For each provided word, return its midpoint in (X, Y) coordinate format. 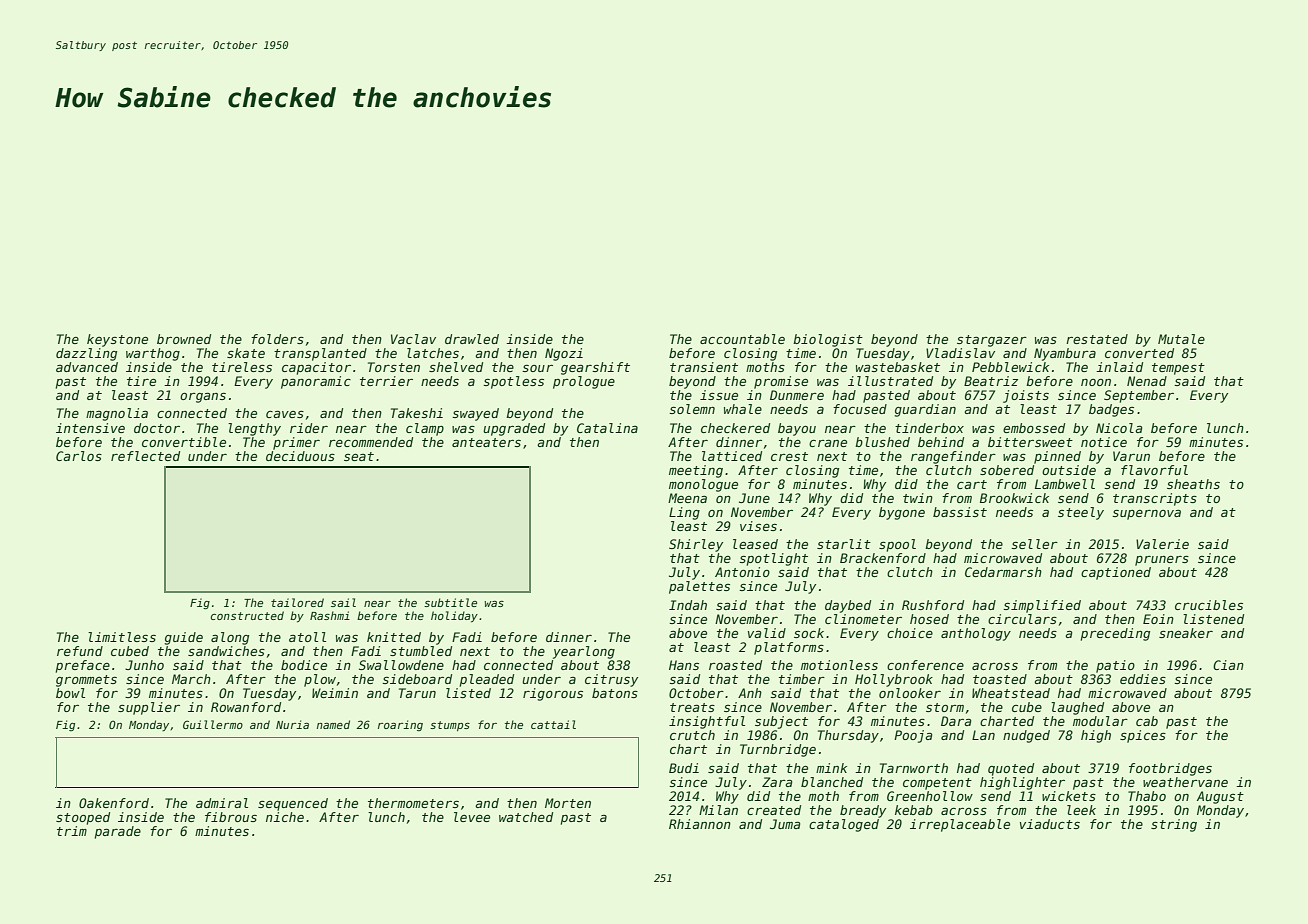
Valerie (1162, 544)
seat (359, 456)
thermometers (413, 803)
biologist (828, 340)
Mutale (1181, 339)
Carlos (79, 456)
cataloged (844, 825)
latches (433, 353)
